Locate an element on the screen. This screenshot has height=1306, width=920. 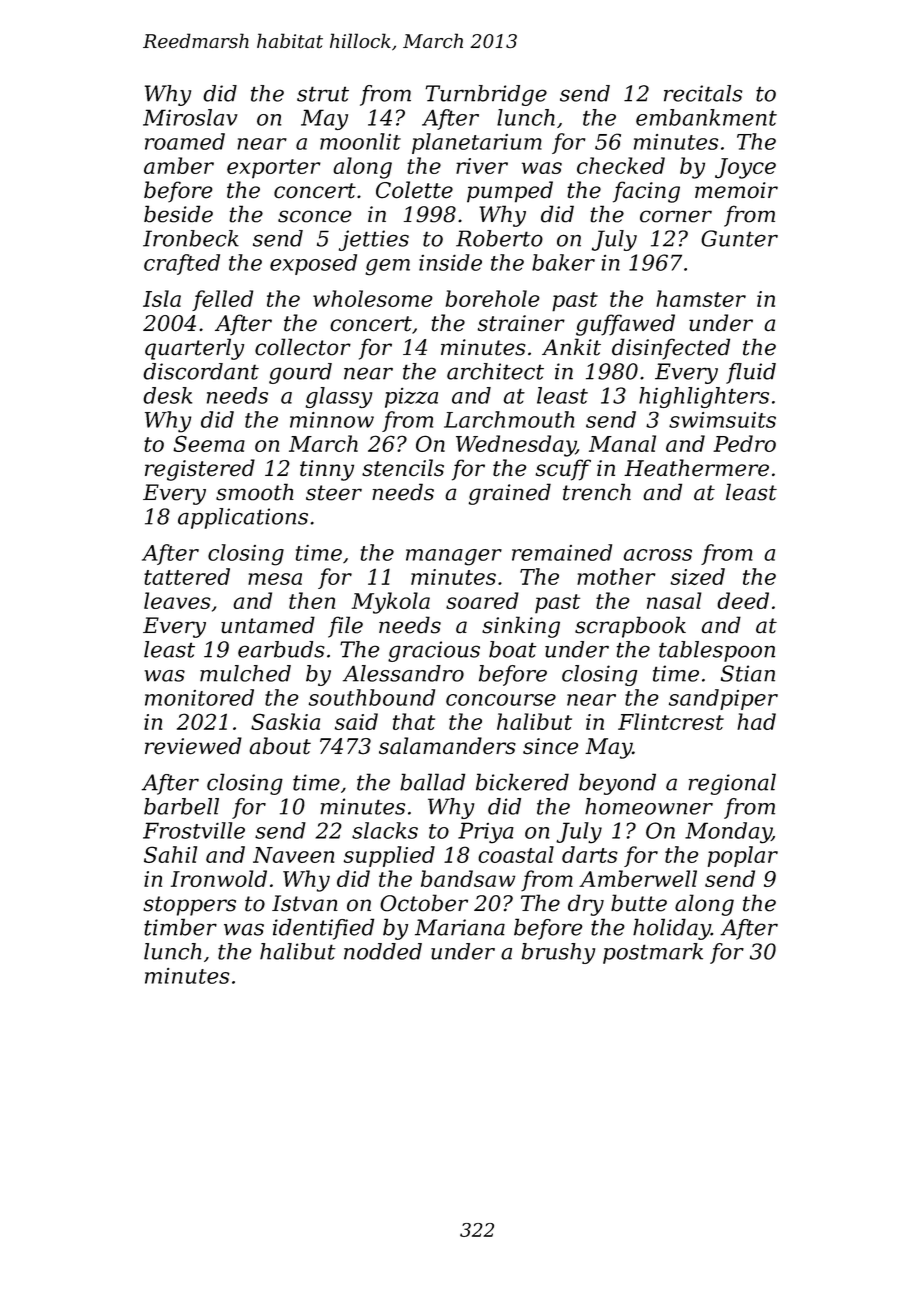
sconce is located at coordinates (315, 216).
